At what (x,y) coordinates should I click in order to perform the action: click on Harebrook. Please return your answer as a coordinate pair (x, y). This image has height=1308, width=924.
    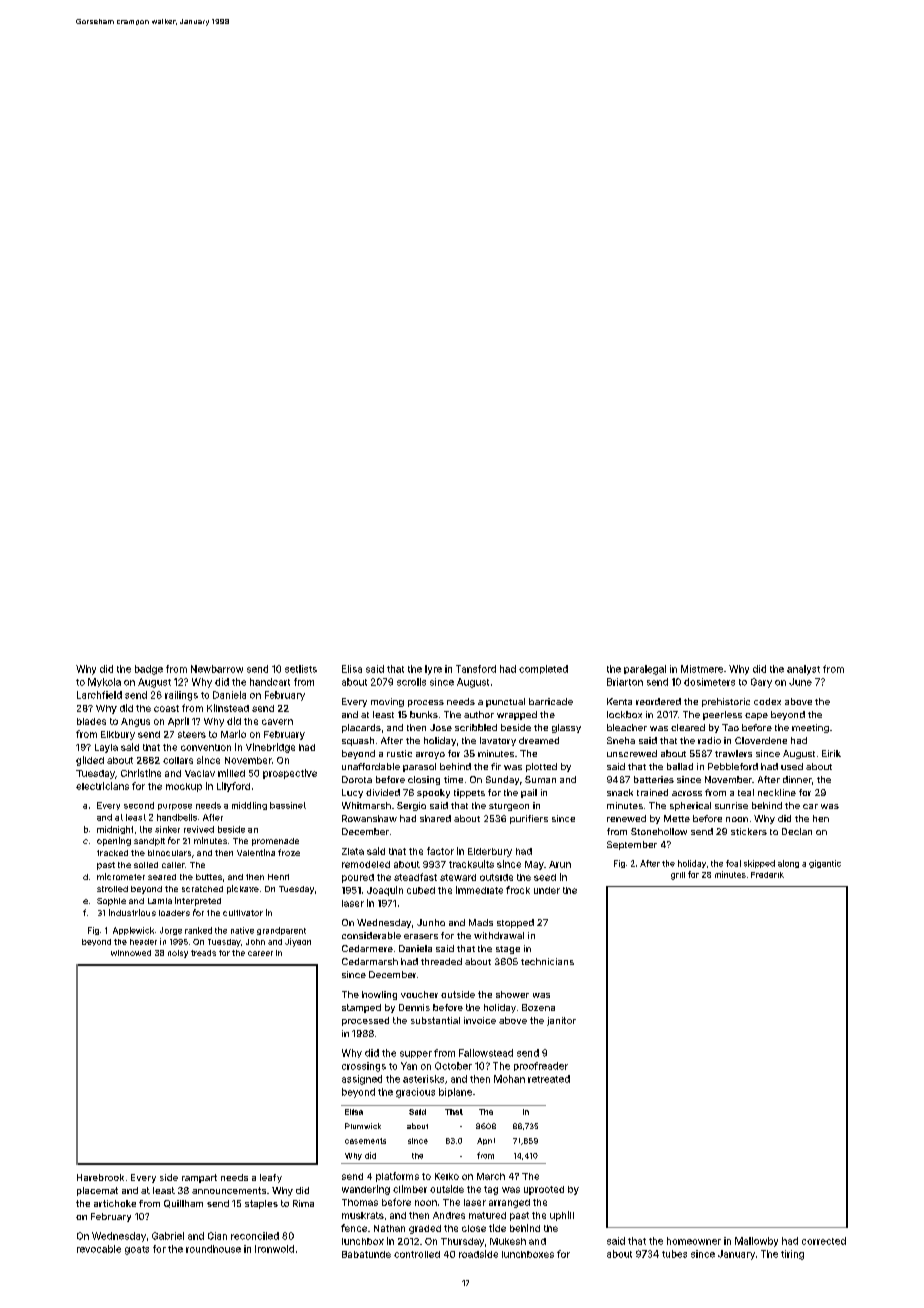
    Looking at the image, I should click on (100, 1177).
